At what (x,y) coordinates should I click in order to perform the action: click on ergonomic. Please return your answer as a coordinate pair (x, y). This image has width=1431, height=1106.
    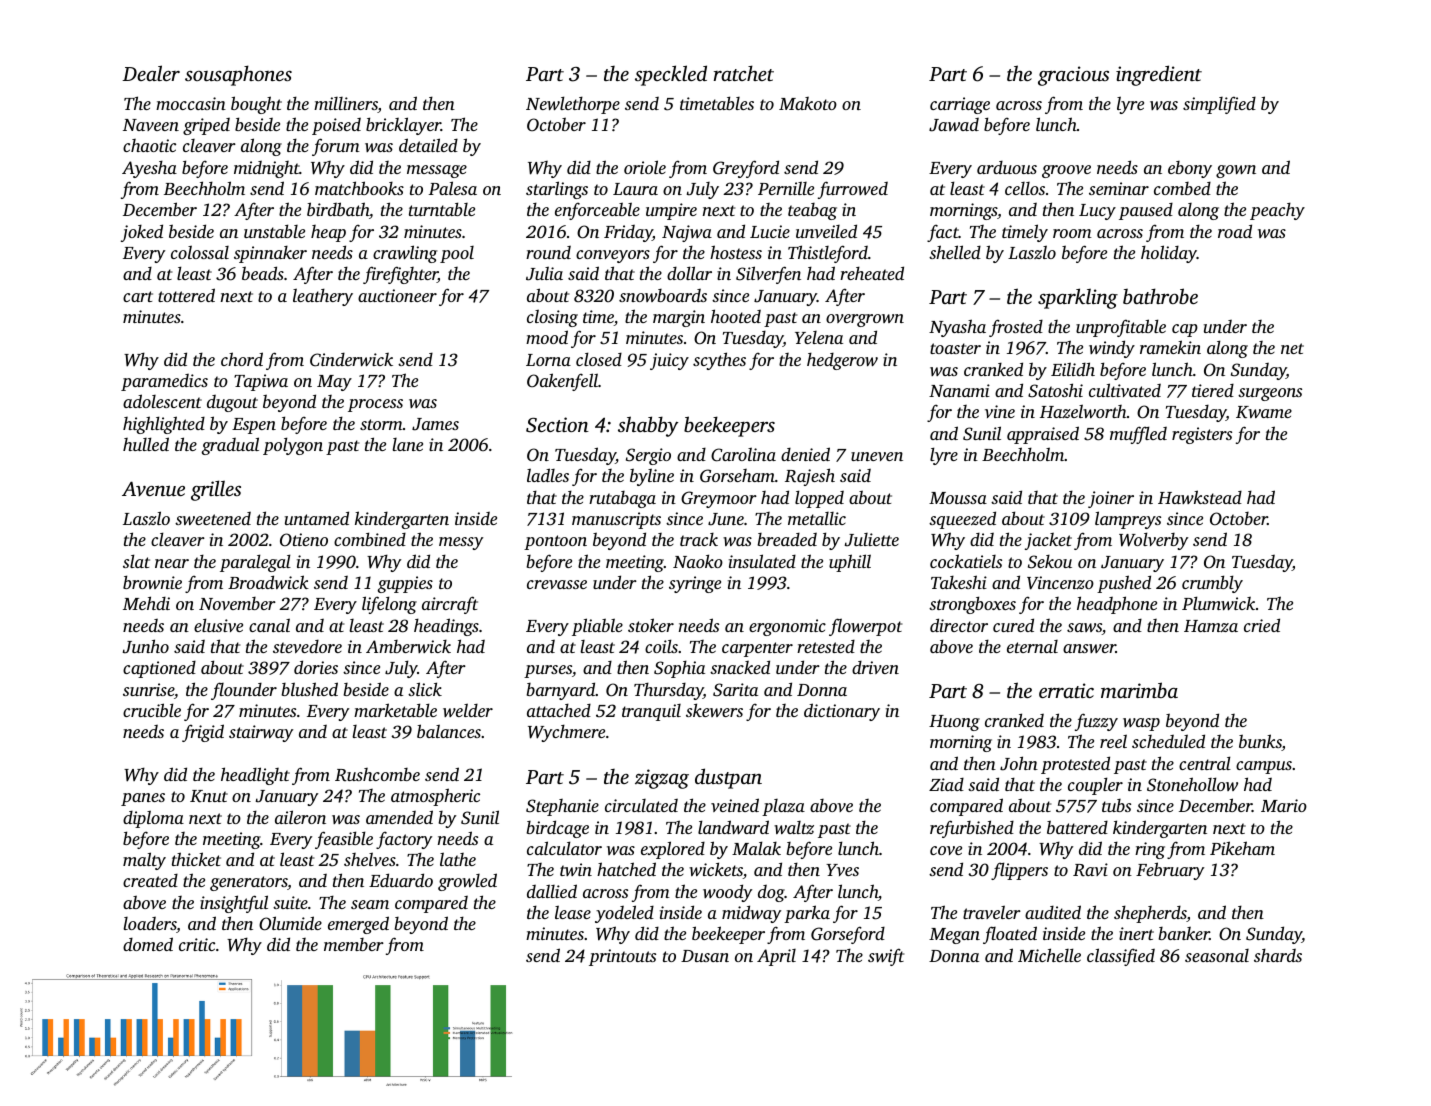
    Looking at the image, I should click on (787, 627).
